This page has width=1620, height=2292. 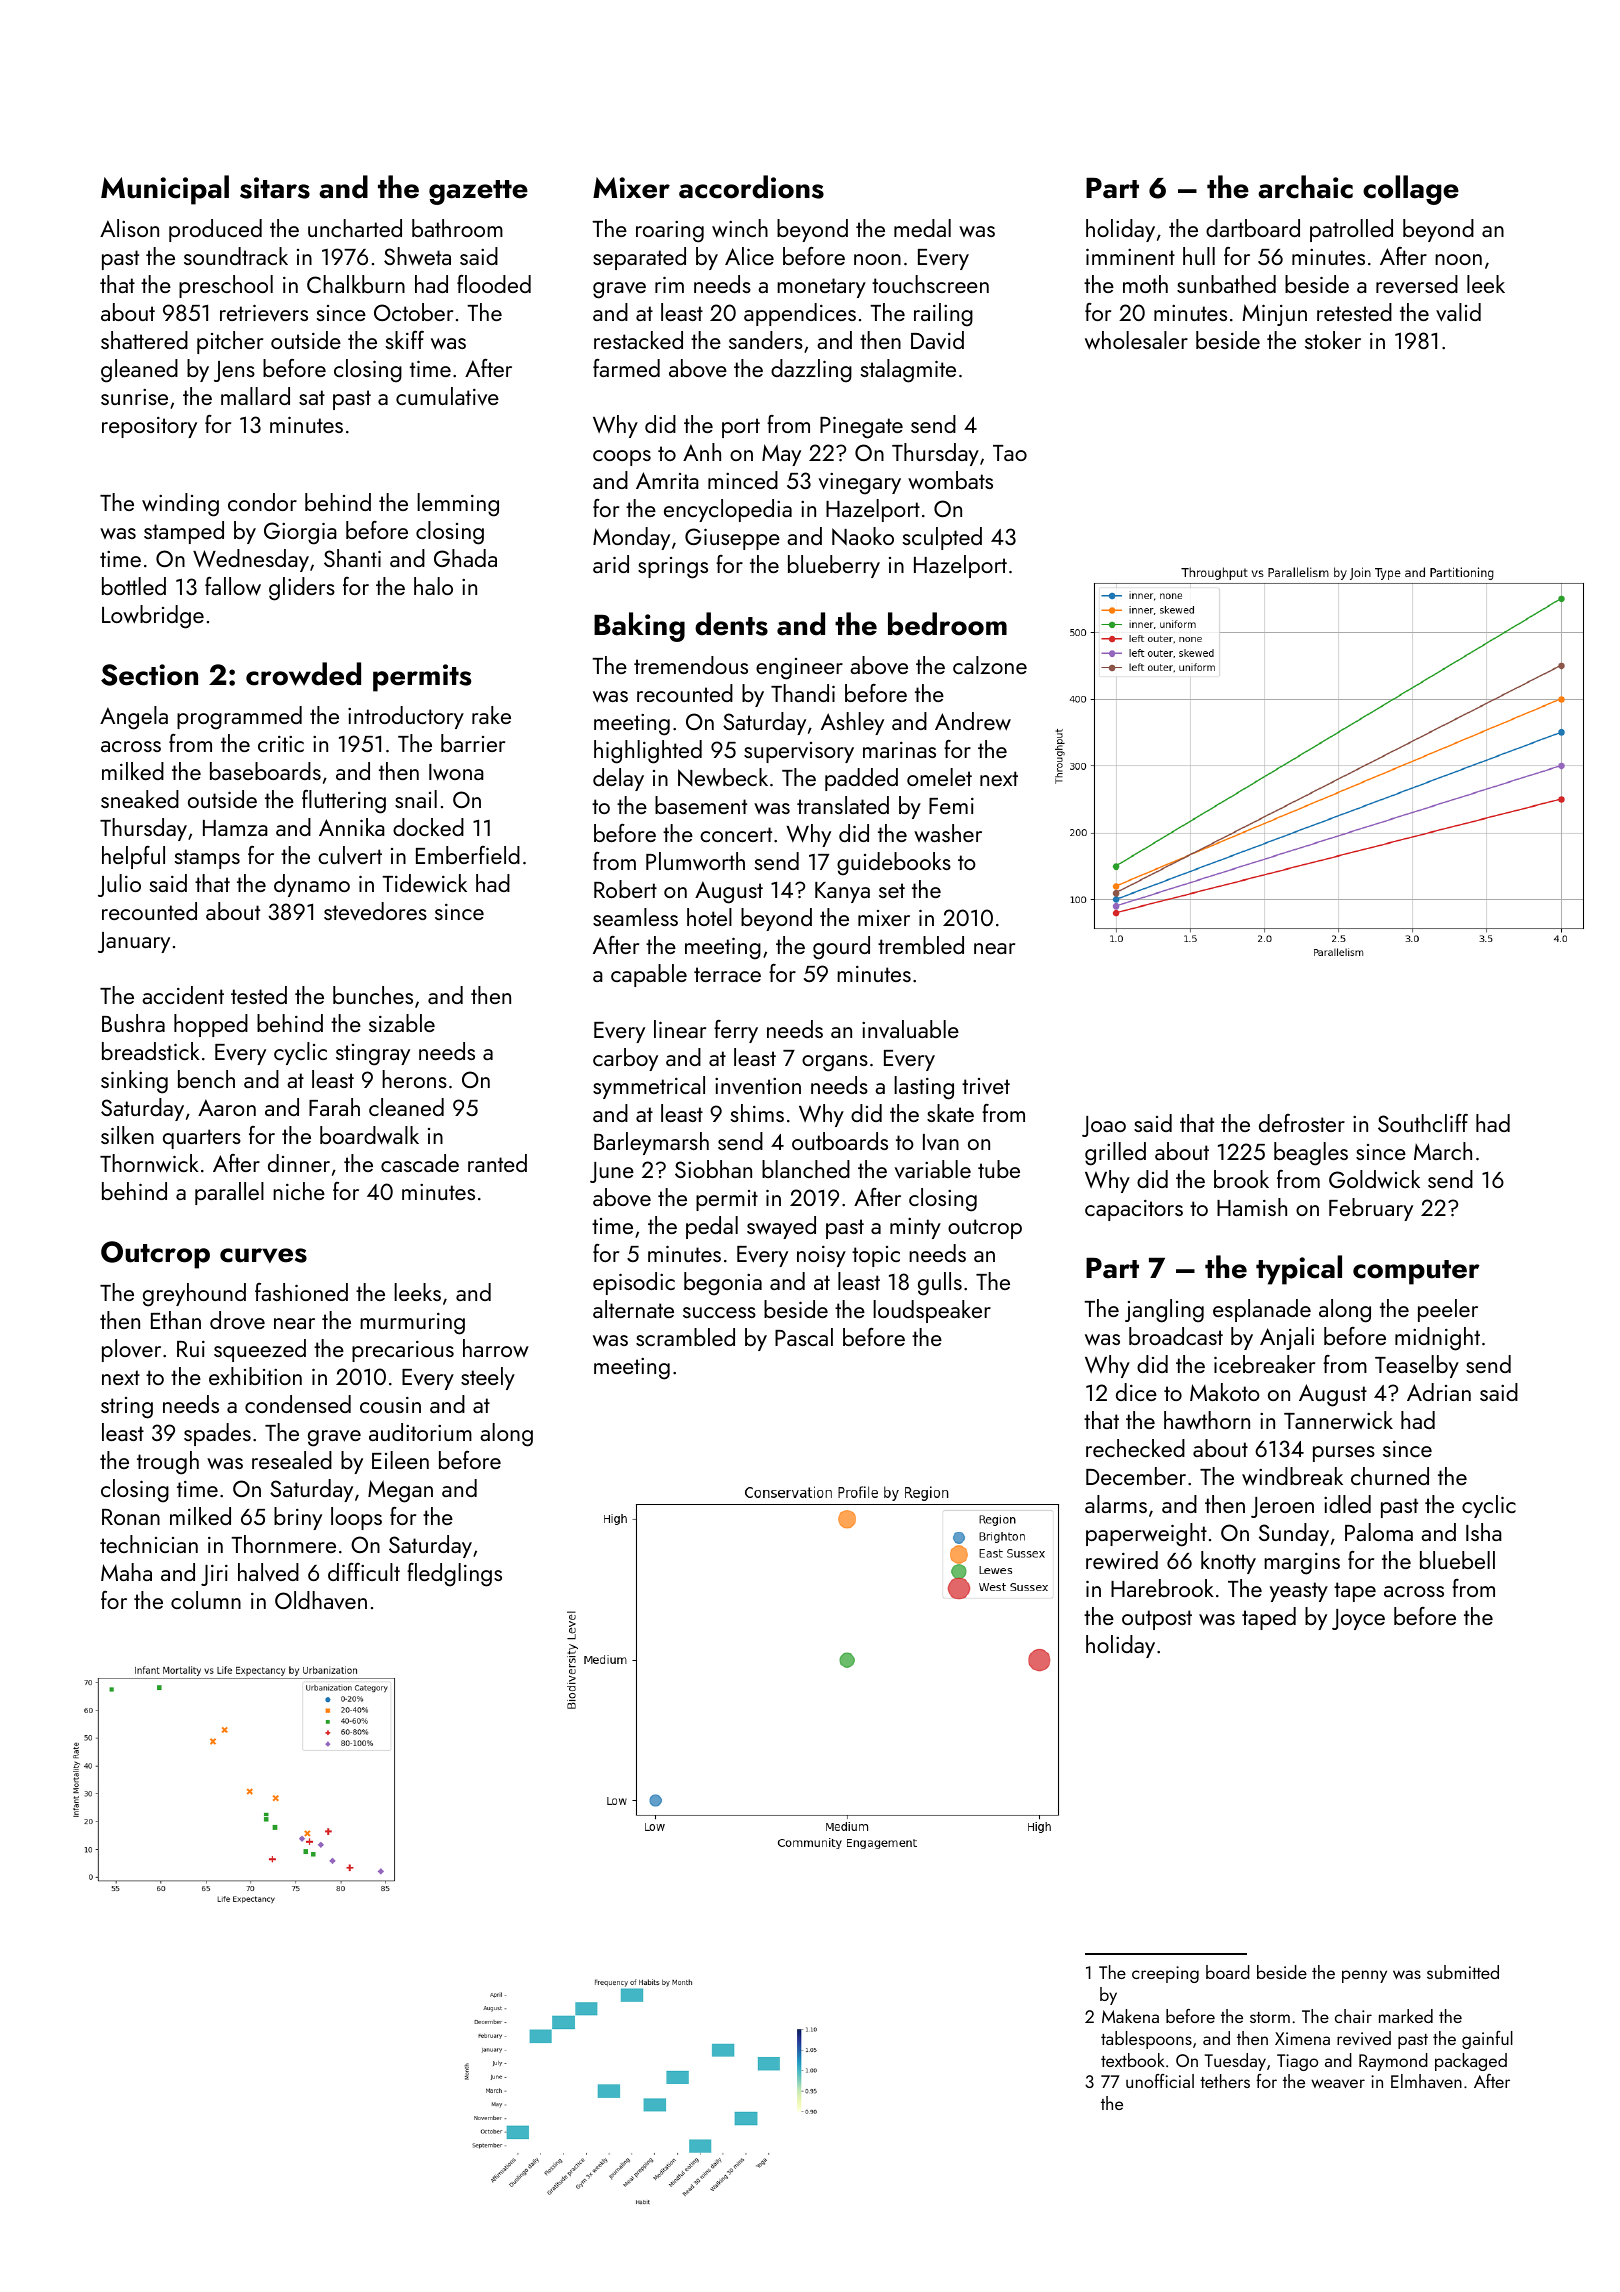 What do you see at coordinates (126, 1572) in the page?
I see `Maha` at bounding box center [126, 1572].
